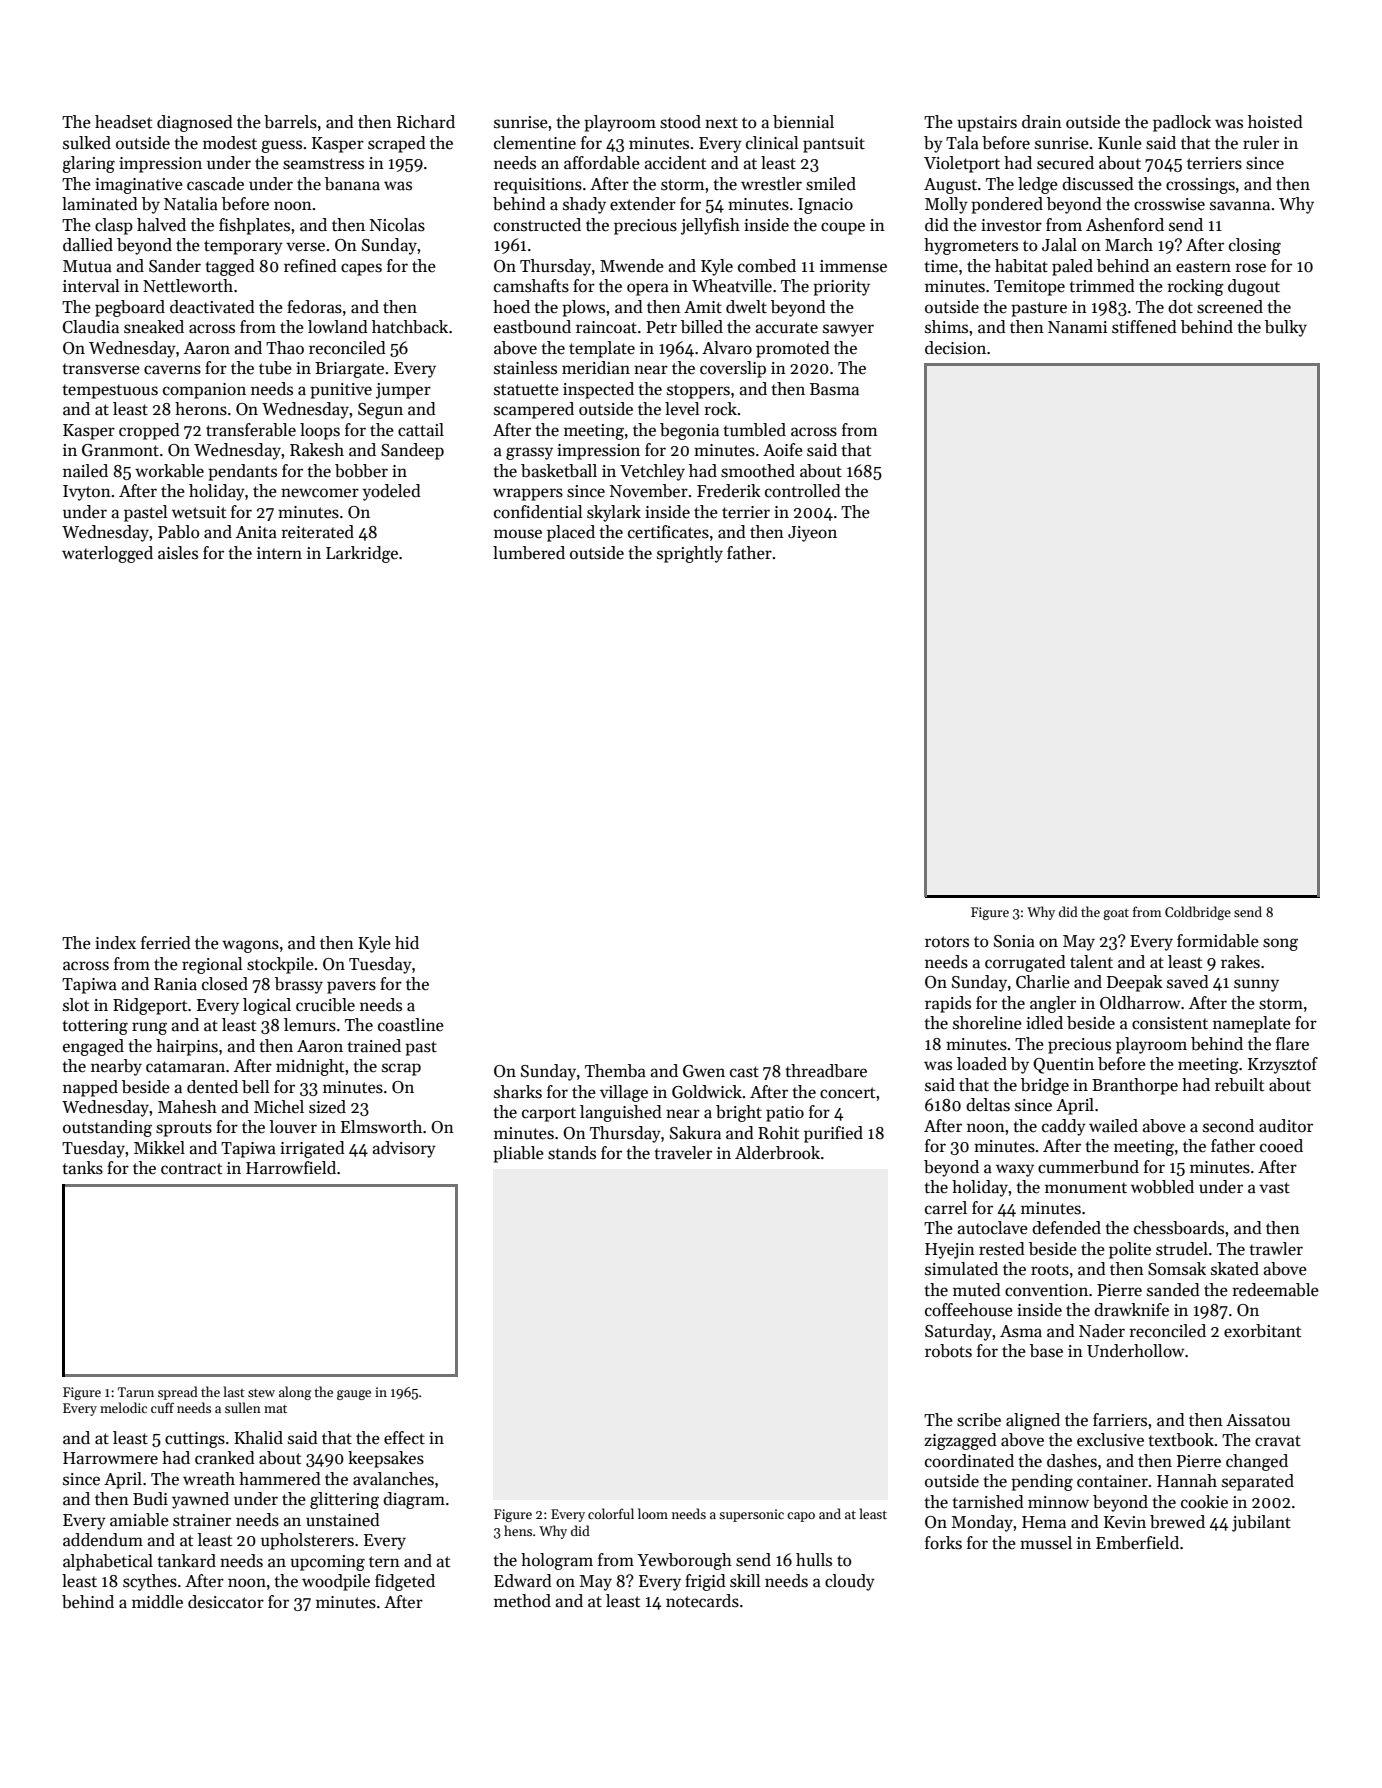  What do you see at coordinates (948, 1351) in the image?
I see `robots` at bounding box center [948, 1351].
